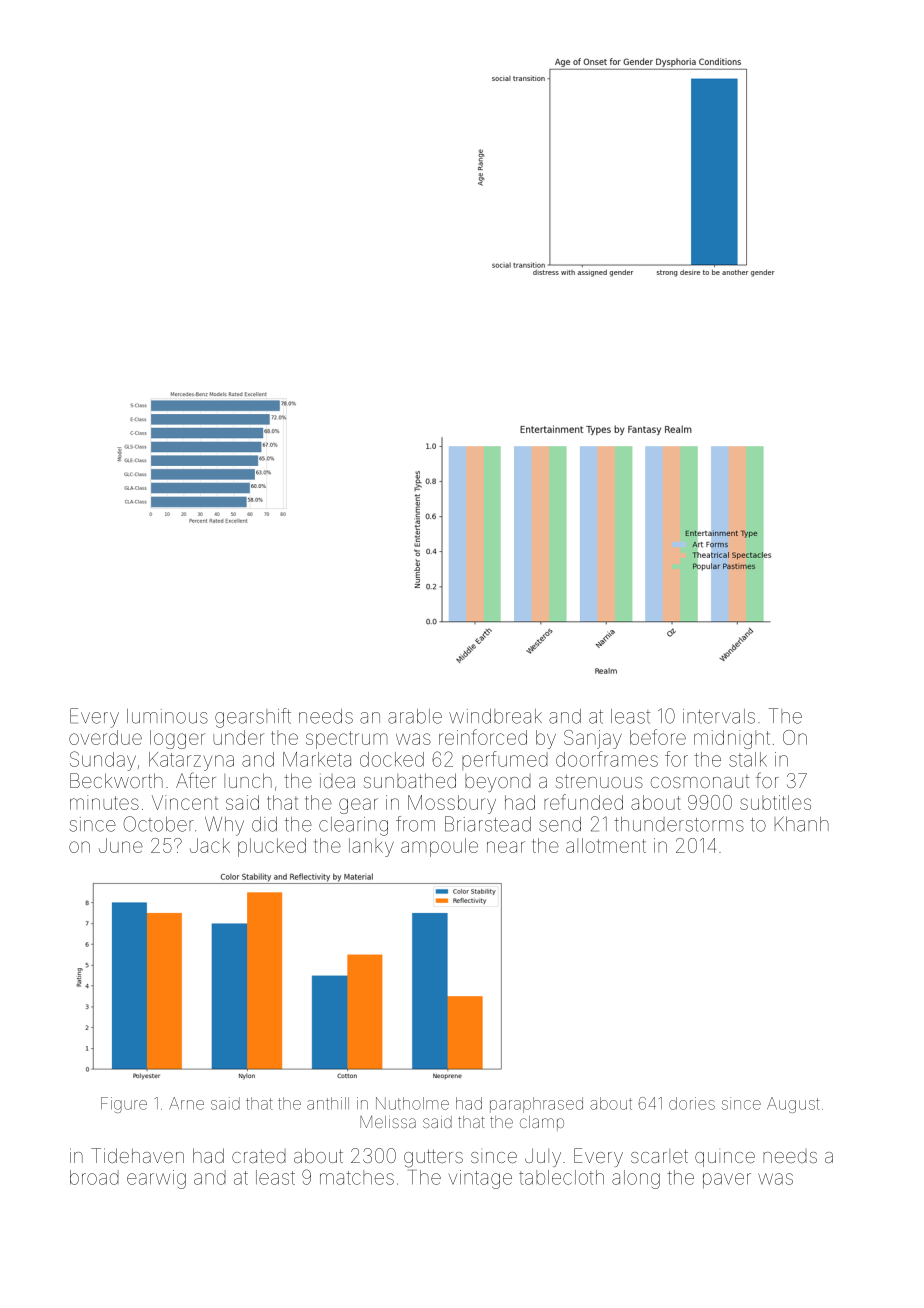 Image resolution: width=924 pixels, height=1308 pixels. What do you see at coordinates (719, 716) in the image?
I see `intervals` at bounding box center [719, 716].
